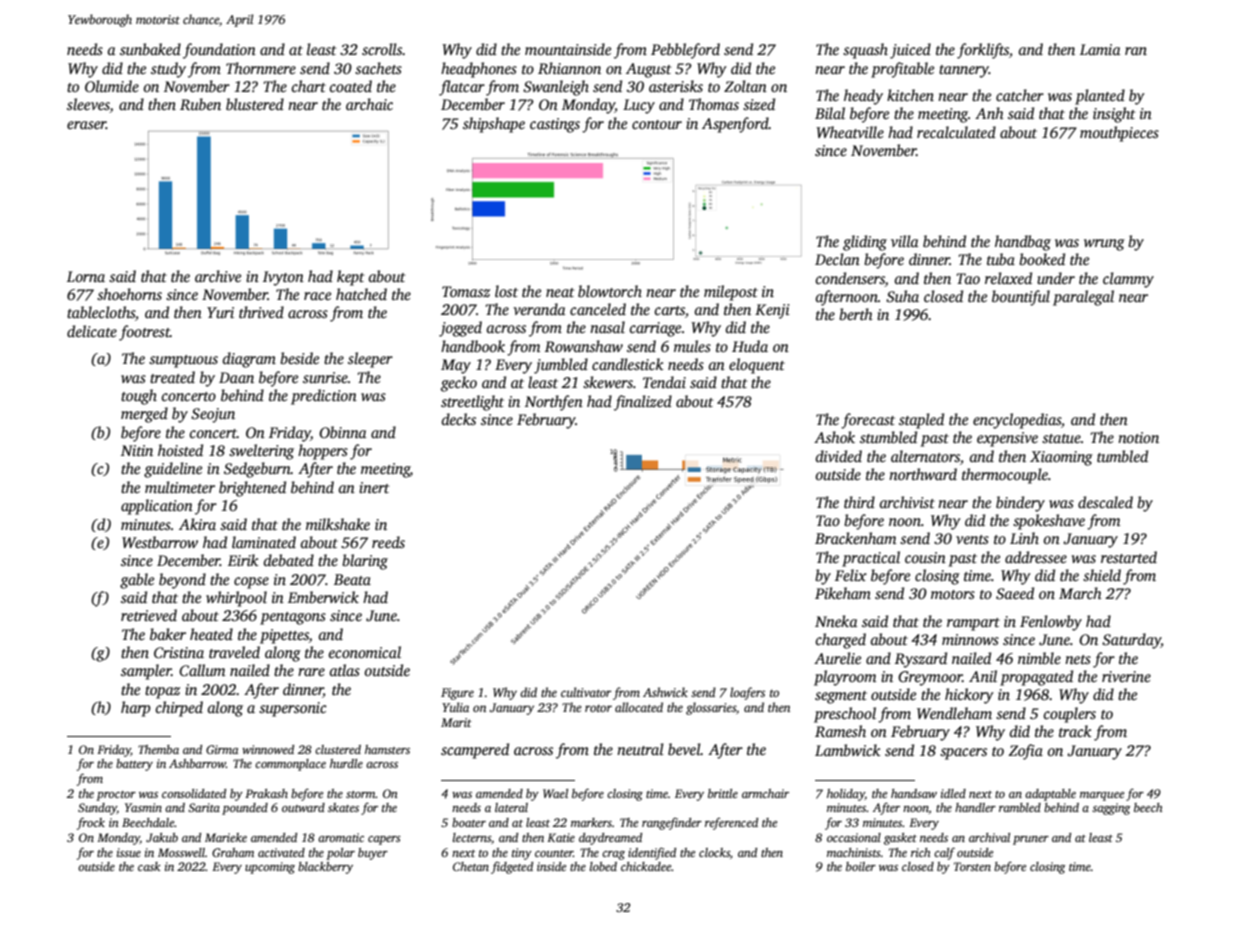 The height and width of the image is (952, 1233). I want to click on gable, so click(137, 581).
